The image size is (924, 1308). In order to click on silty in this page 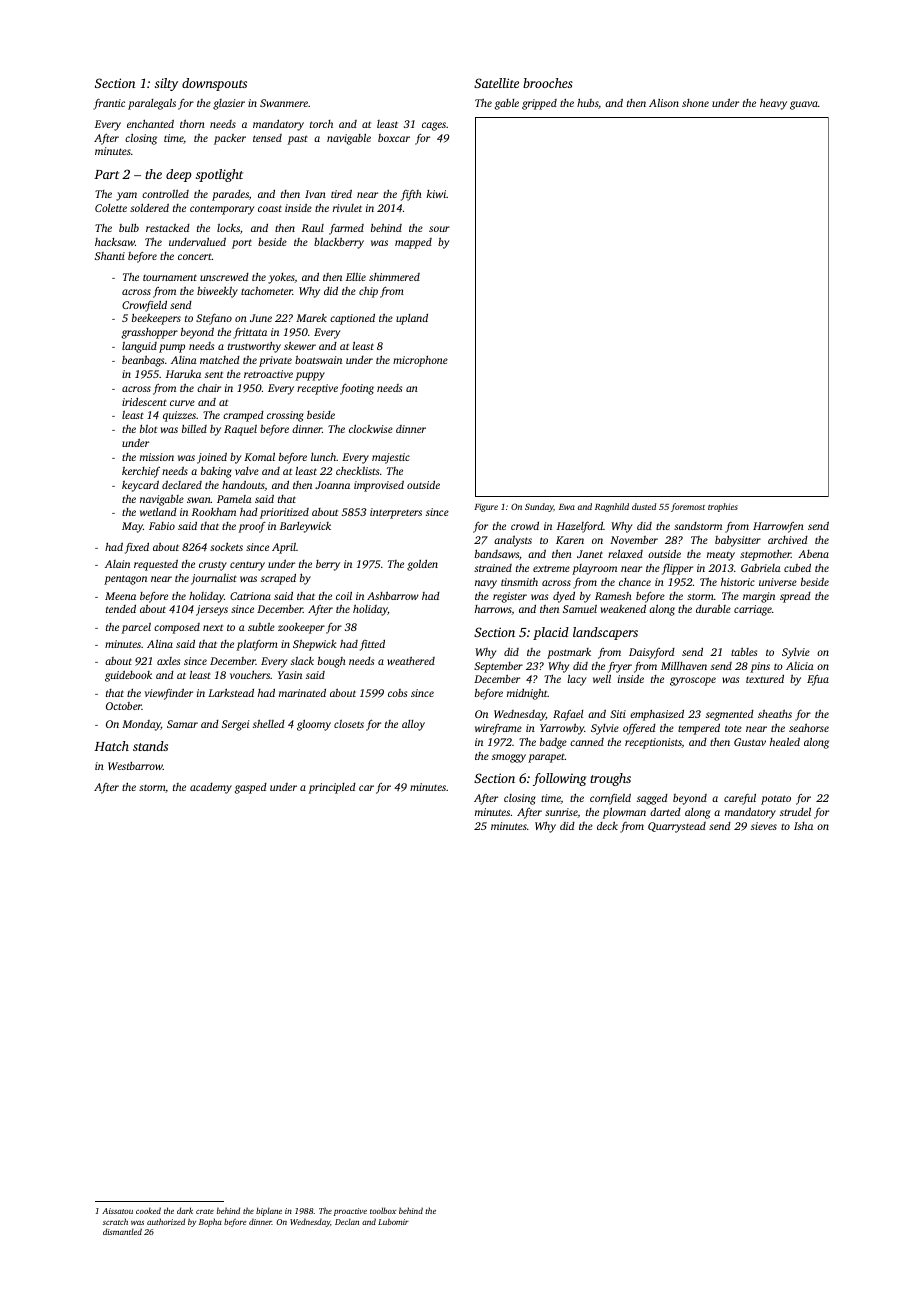, I will do `click(166, 84)`.
